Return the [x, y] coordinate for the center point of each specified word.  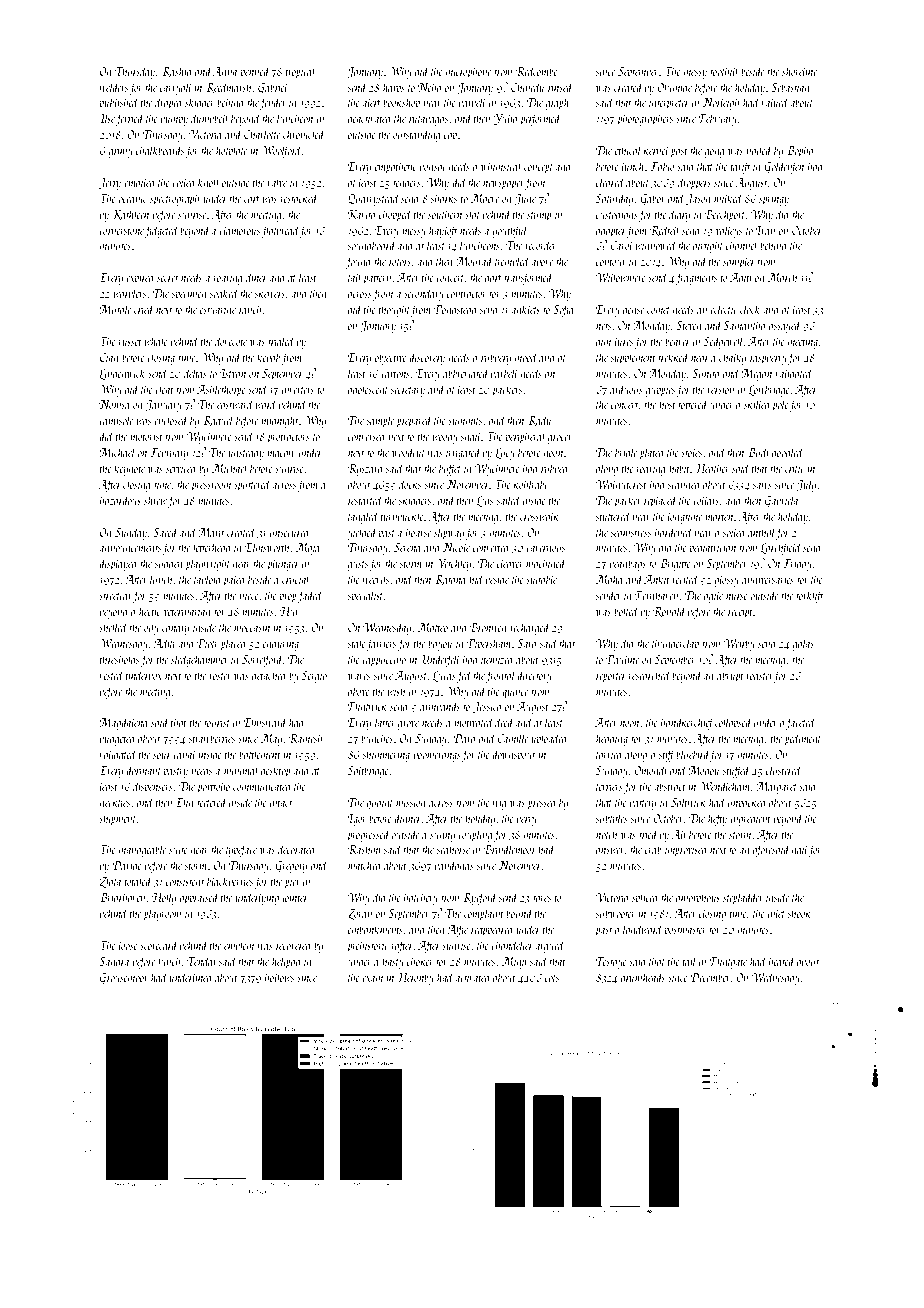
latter [385, 722]
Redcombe [537, 71]
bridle [626, 452]
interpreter [669, 104]
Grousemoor [124, 979]
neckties [115, 802]
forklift [808, 596]
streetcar [116, 596]
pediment [802, 739]
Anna [225, 71]
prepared [414, 421]
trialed [281, 341]
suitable [541, 579]
